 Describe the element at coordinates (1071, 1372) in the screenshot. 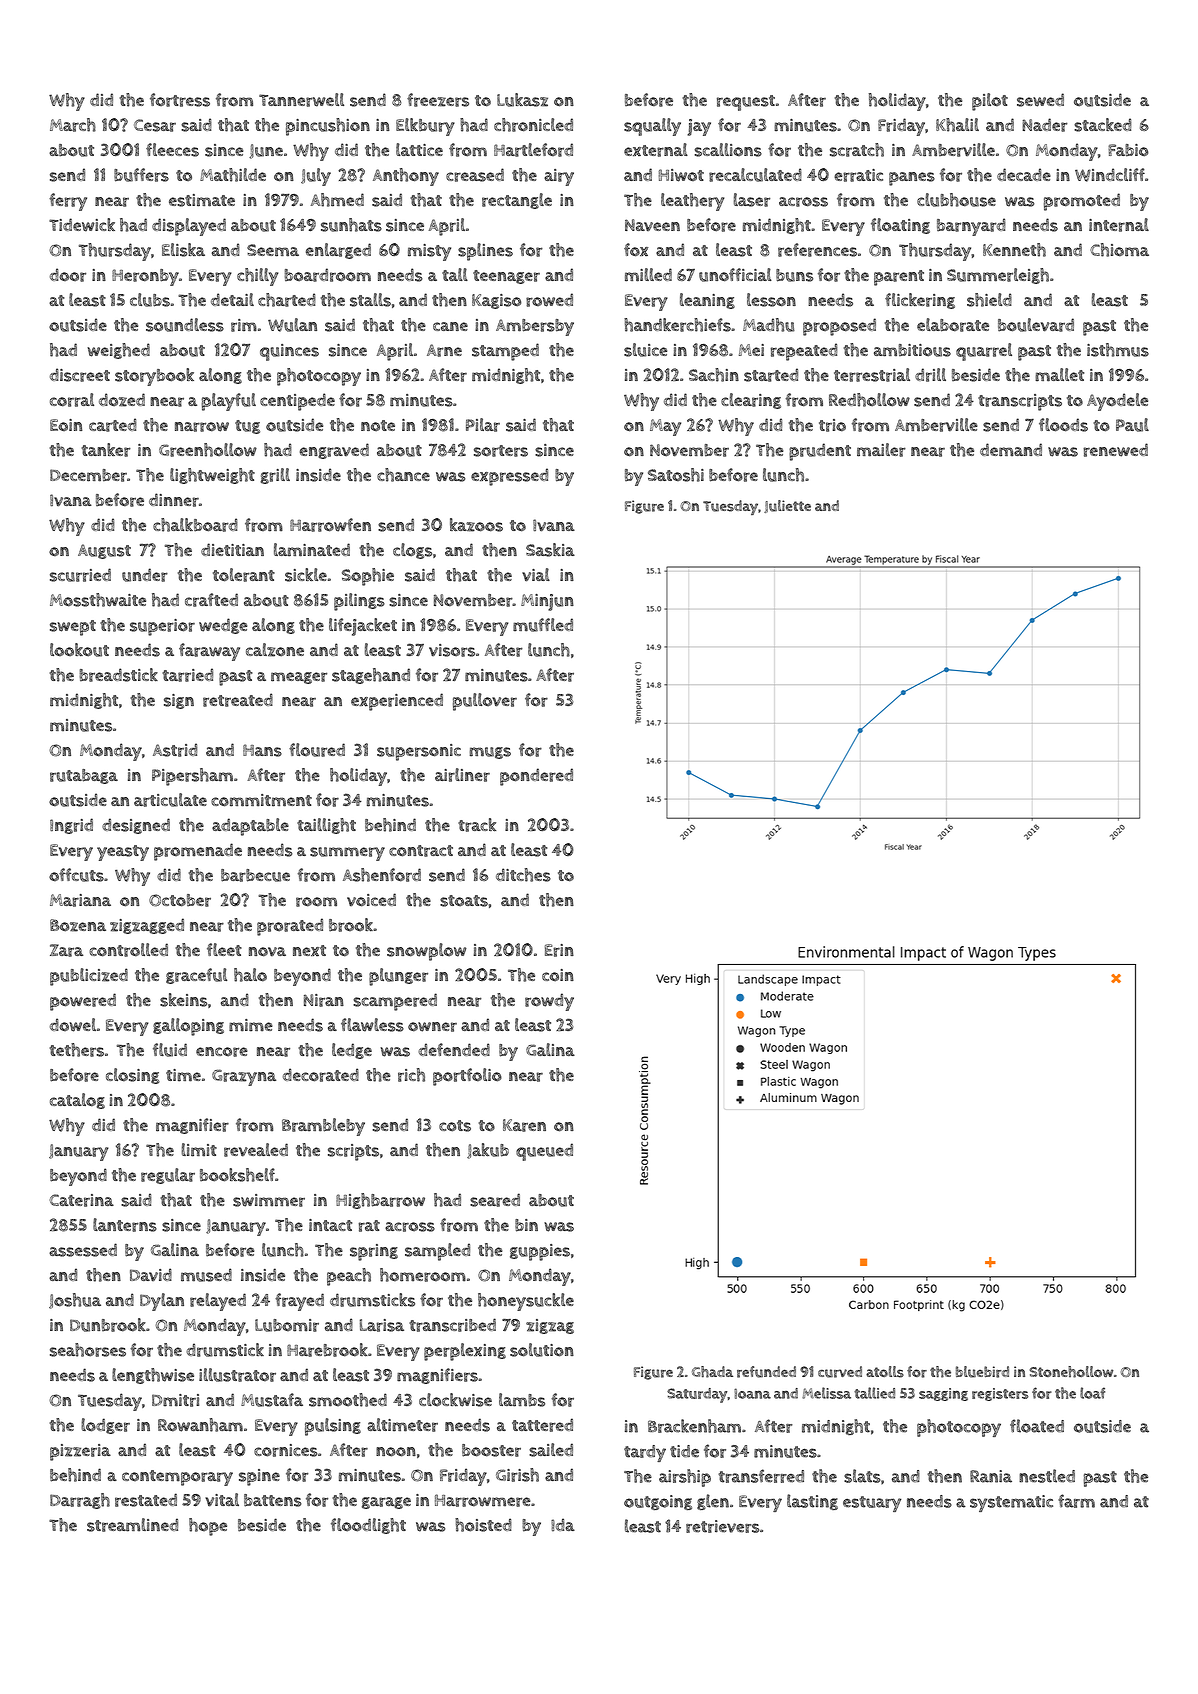

I see `Stonehollow` at that location.
